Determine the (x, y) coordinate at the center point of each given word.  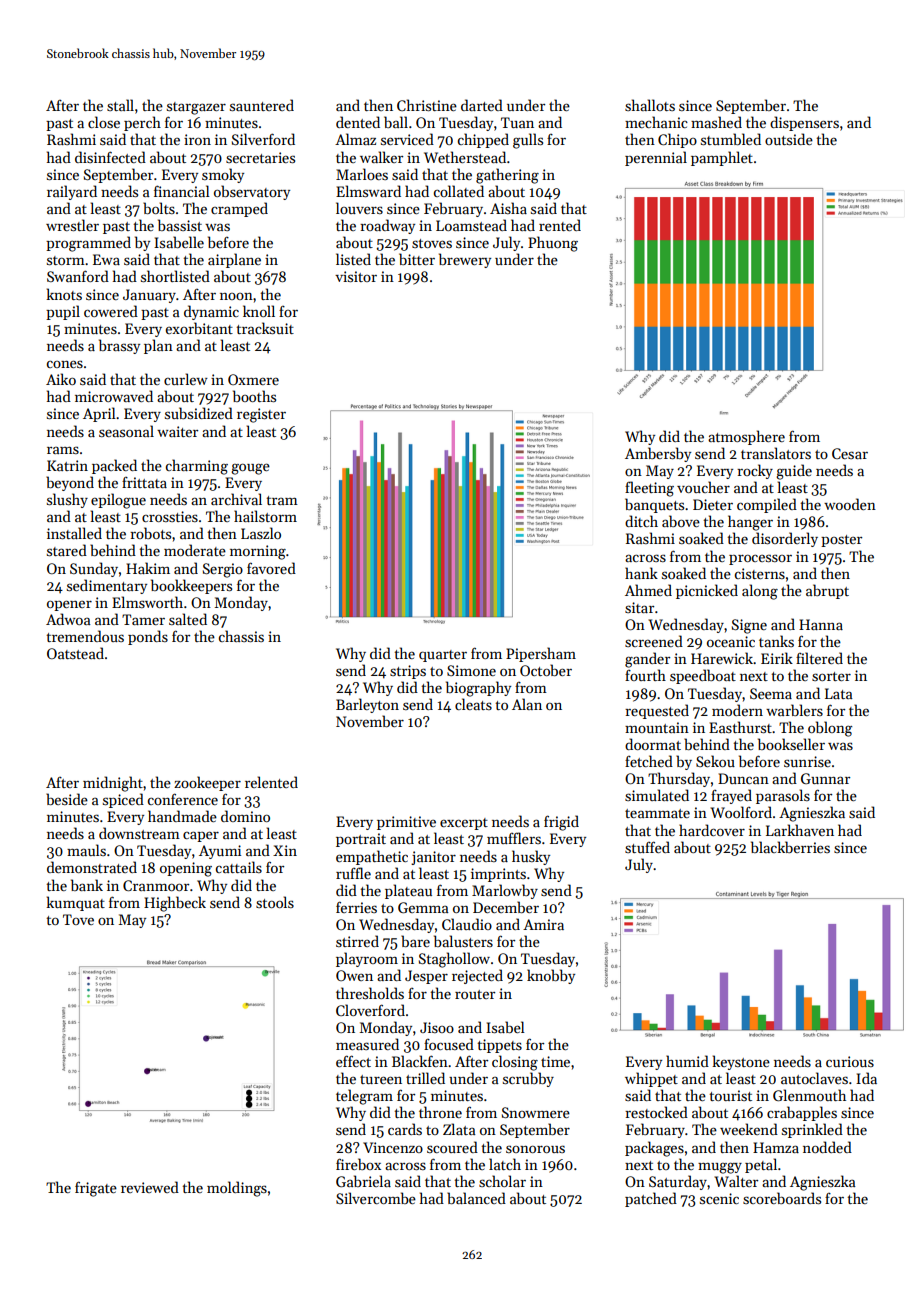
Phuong (553, 244)
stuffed (647, 847)
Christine (427, 105)
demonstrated (92, 867)
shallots (650, 105)
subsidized (199, 413)
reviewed (150, 1187)
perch (142, 123)
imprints (498, 875)
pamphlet (722, 158)
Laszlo (261, 533)
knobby (551, 976)
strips (408, 672)
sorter (831, 676)
